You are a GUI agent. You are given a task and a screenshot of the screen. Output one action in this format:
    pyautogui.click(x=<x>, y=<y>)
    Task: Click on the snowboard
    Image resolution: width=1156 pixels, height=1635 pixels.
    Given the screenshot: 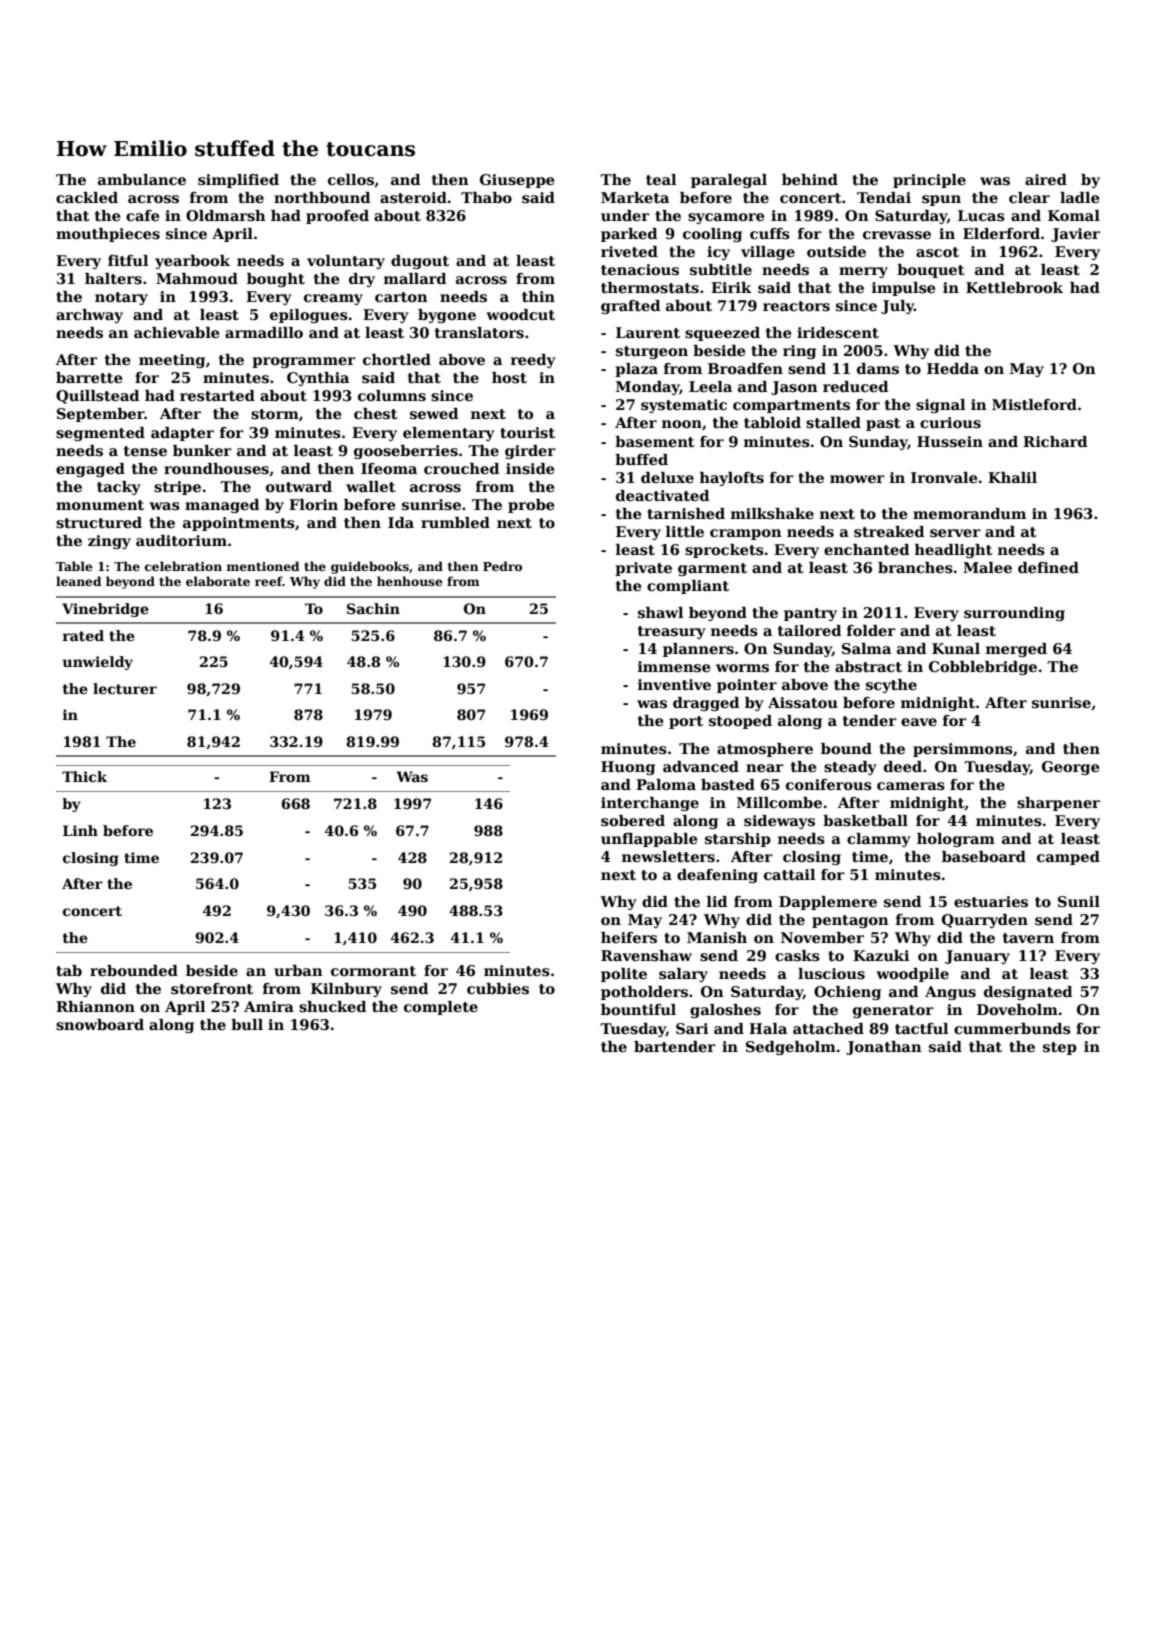 What is the action you would take?
    pyautogui.click(x=100, y=1024)
